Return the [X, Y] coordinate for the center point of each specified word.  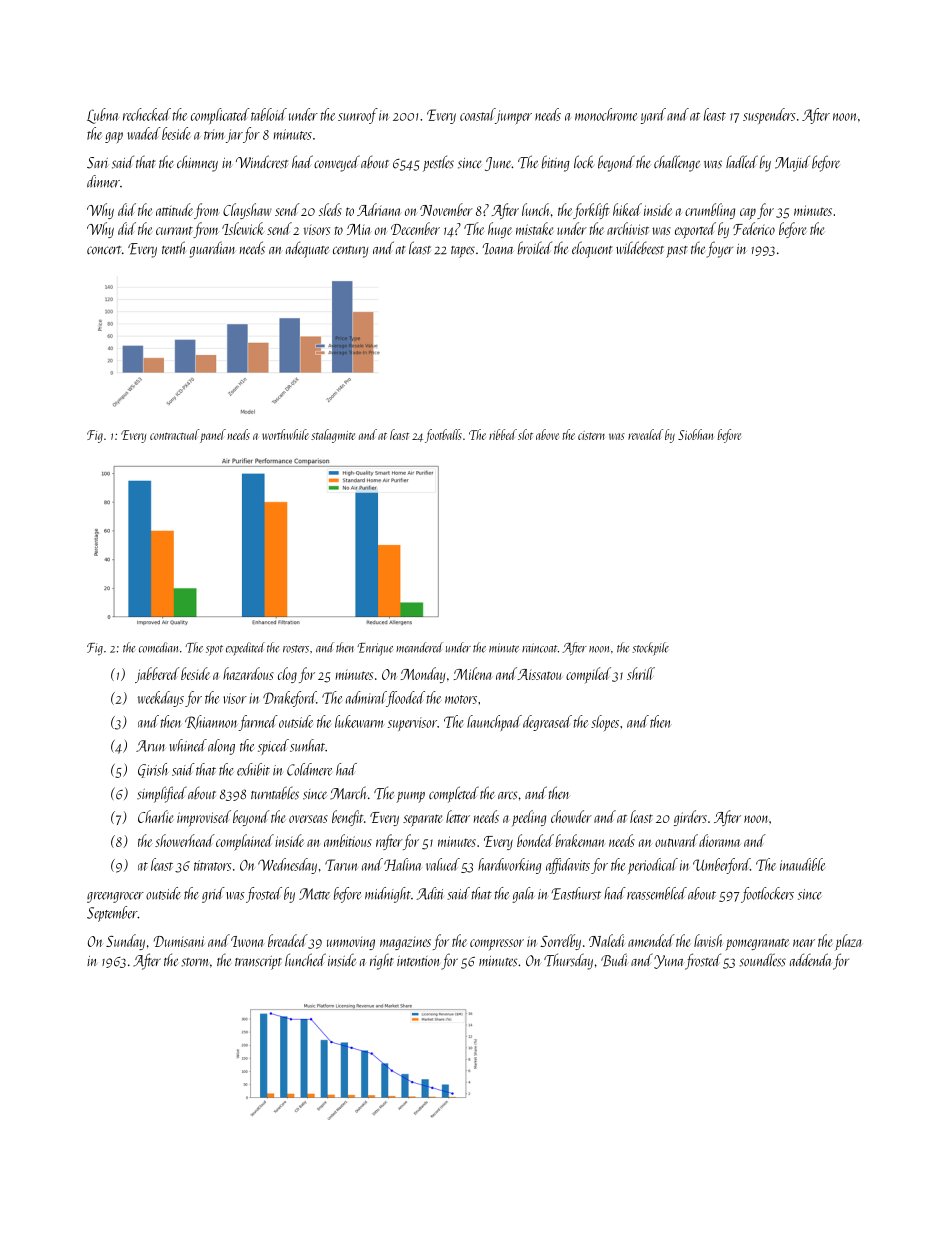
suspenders [769, 116]
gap [114, 137]
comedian [158, 647]
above [547, 434]
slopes [605, 723]
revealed [645, 434]
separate [422, 820]
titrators [212, 865]
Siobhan [695, 434]
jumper [513, 116]
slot [525, 434]
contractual [175, 434]
